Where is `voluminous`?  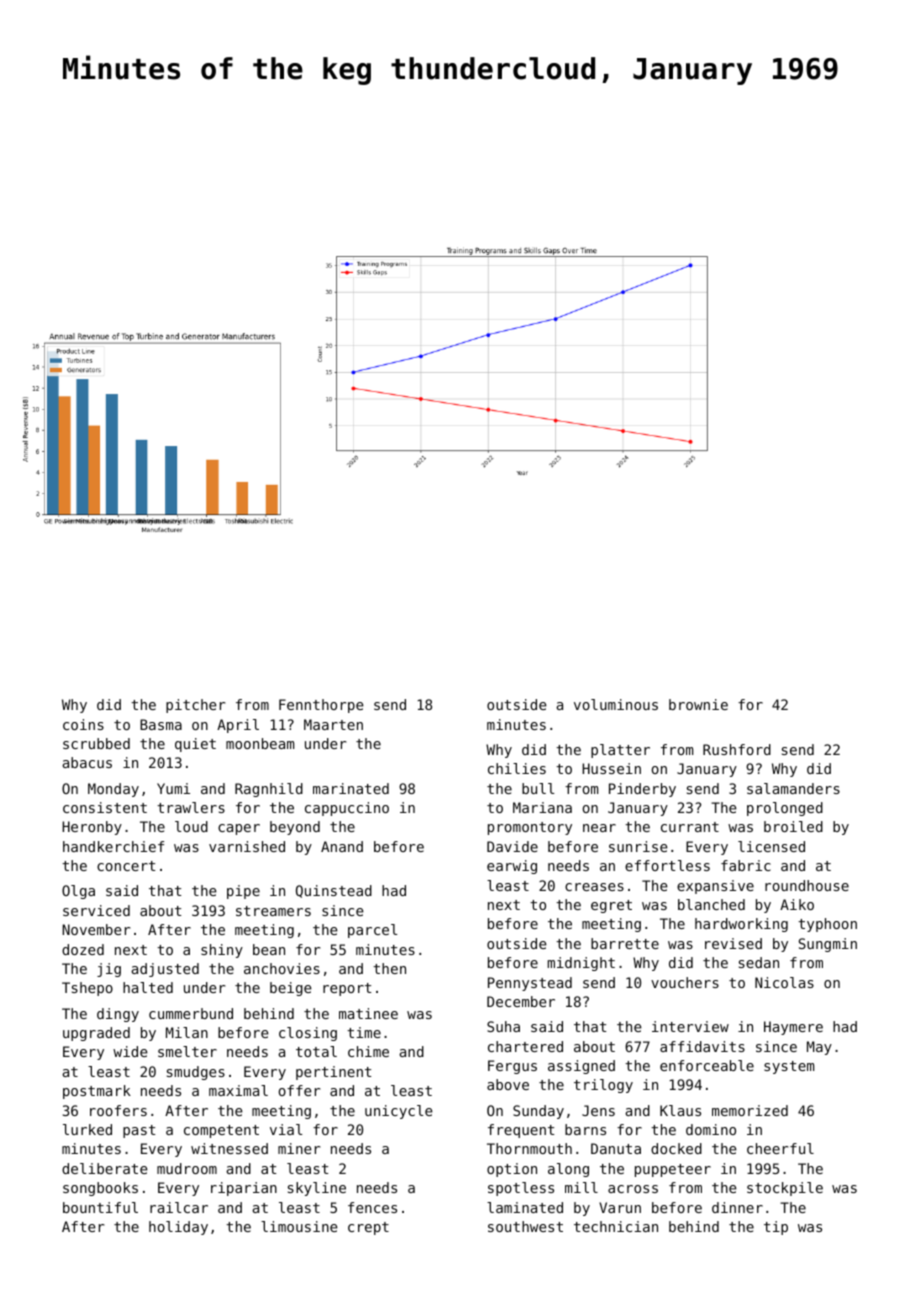
voluminous is located at coordinates (616, 704).
